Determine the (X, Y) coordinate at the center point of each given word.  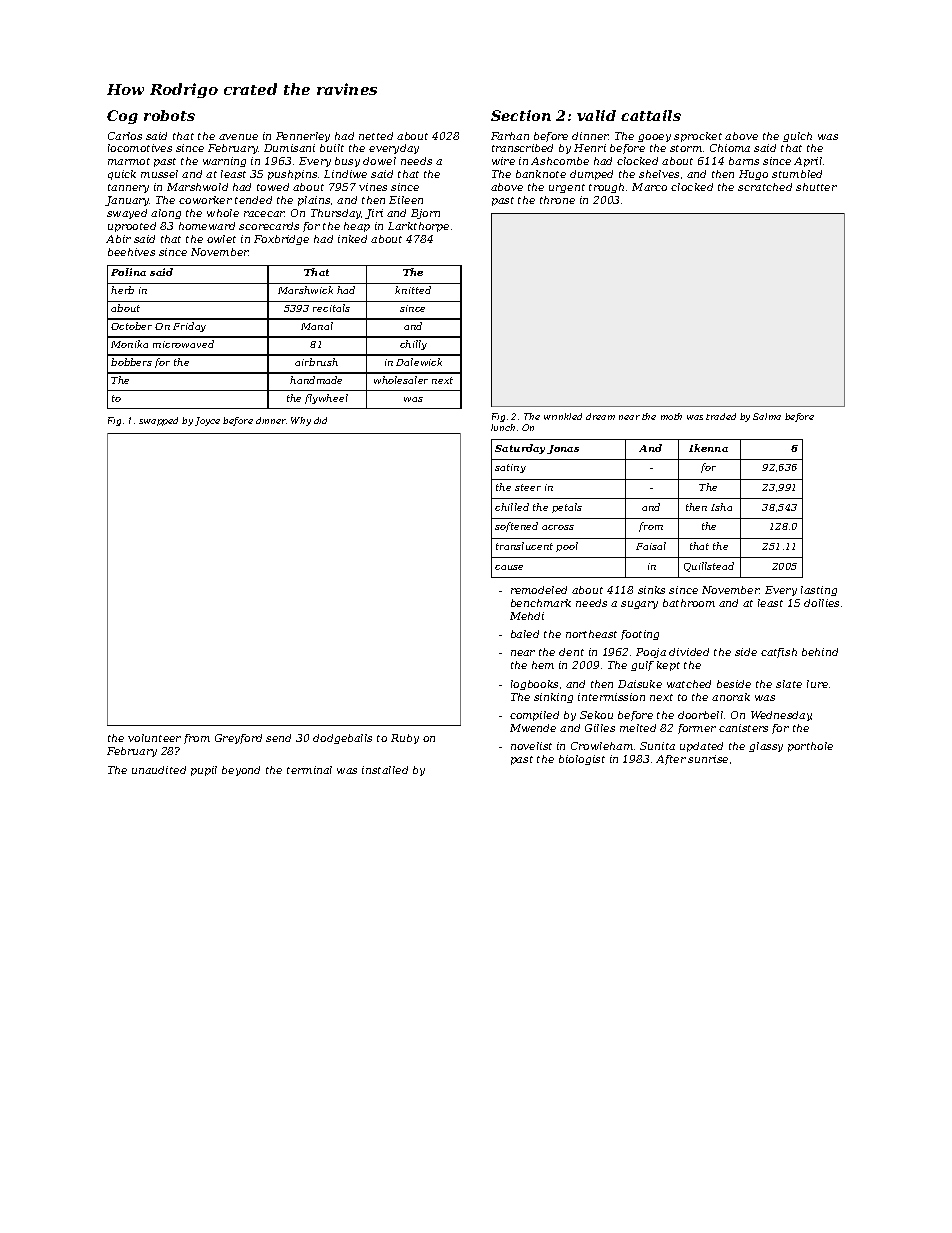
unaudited (159, 770)
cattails (651, 115)
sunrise (708, 759)
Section (521, 115)
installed (385, 770)
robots (169, 115)
